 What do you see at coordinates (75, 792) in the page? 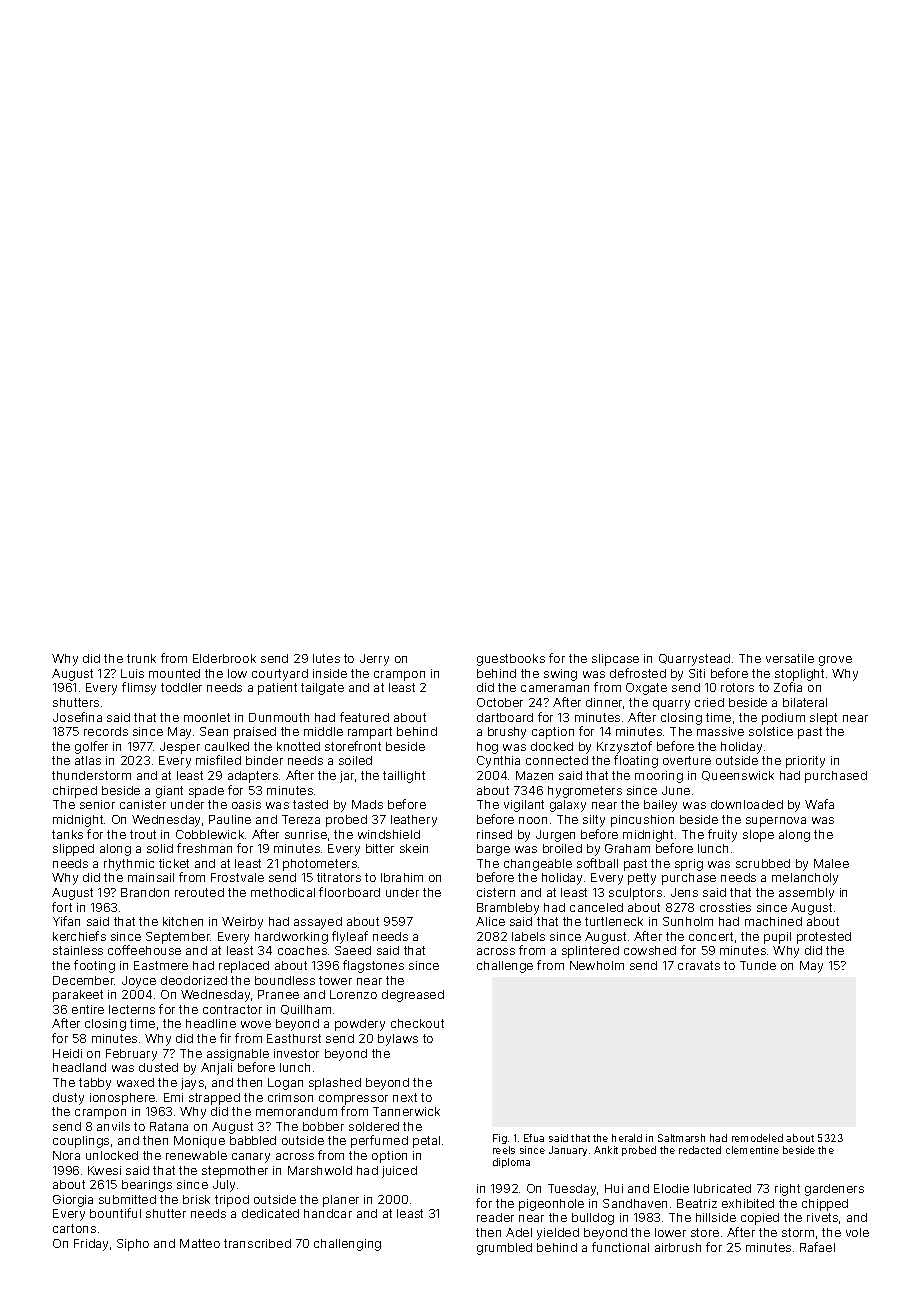
I see `chirped` at bounding box center [75, 792].
